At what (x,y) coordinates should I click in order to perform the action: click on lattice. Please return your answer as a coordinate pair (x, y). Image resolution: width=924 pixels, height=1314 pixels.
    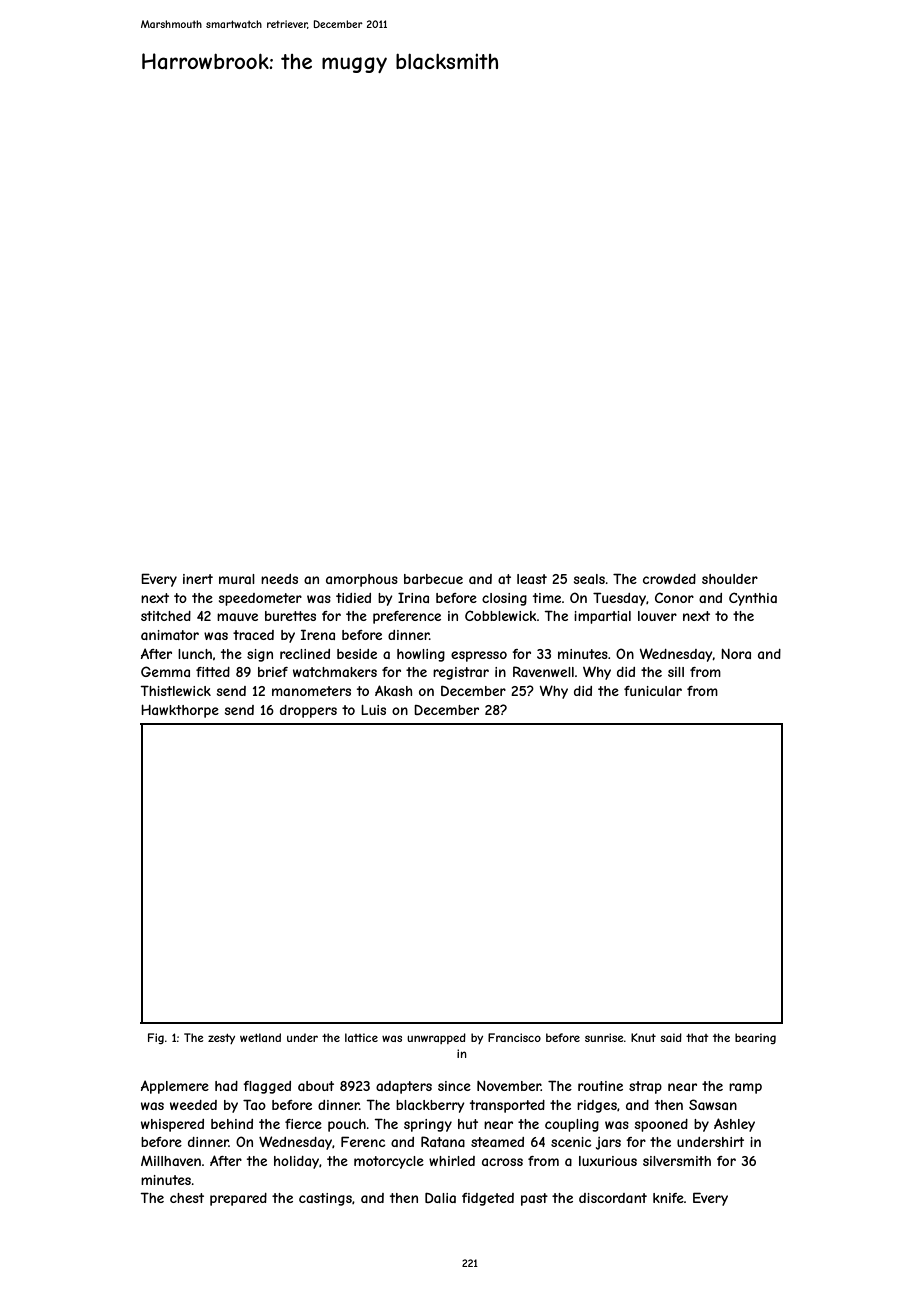
    Looking at the image, I should click on (361, 1037).
